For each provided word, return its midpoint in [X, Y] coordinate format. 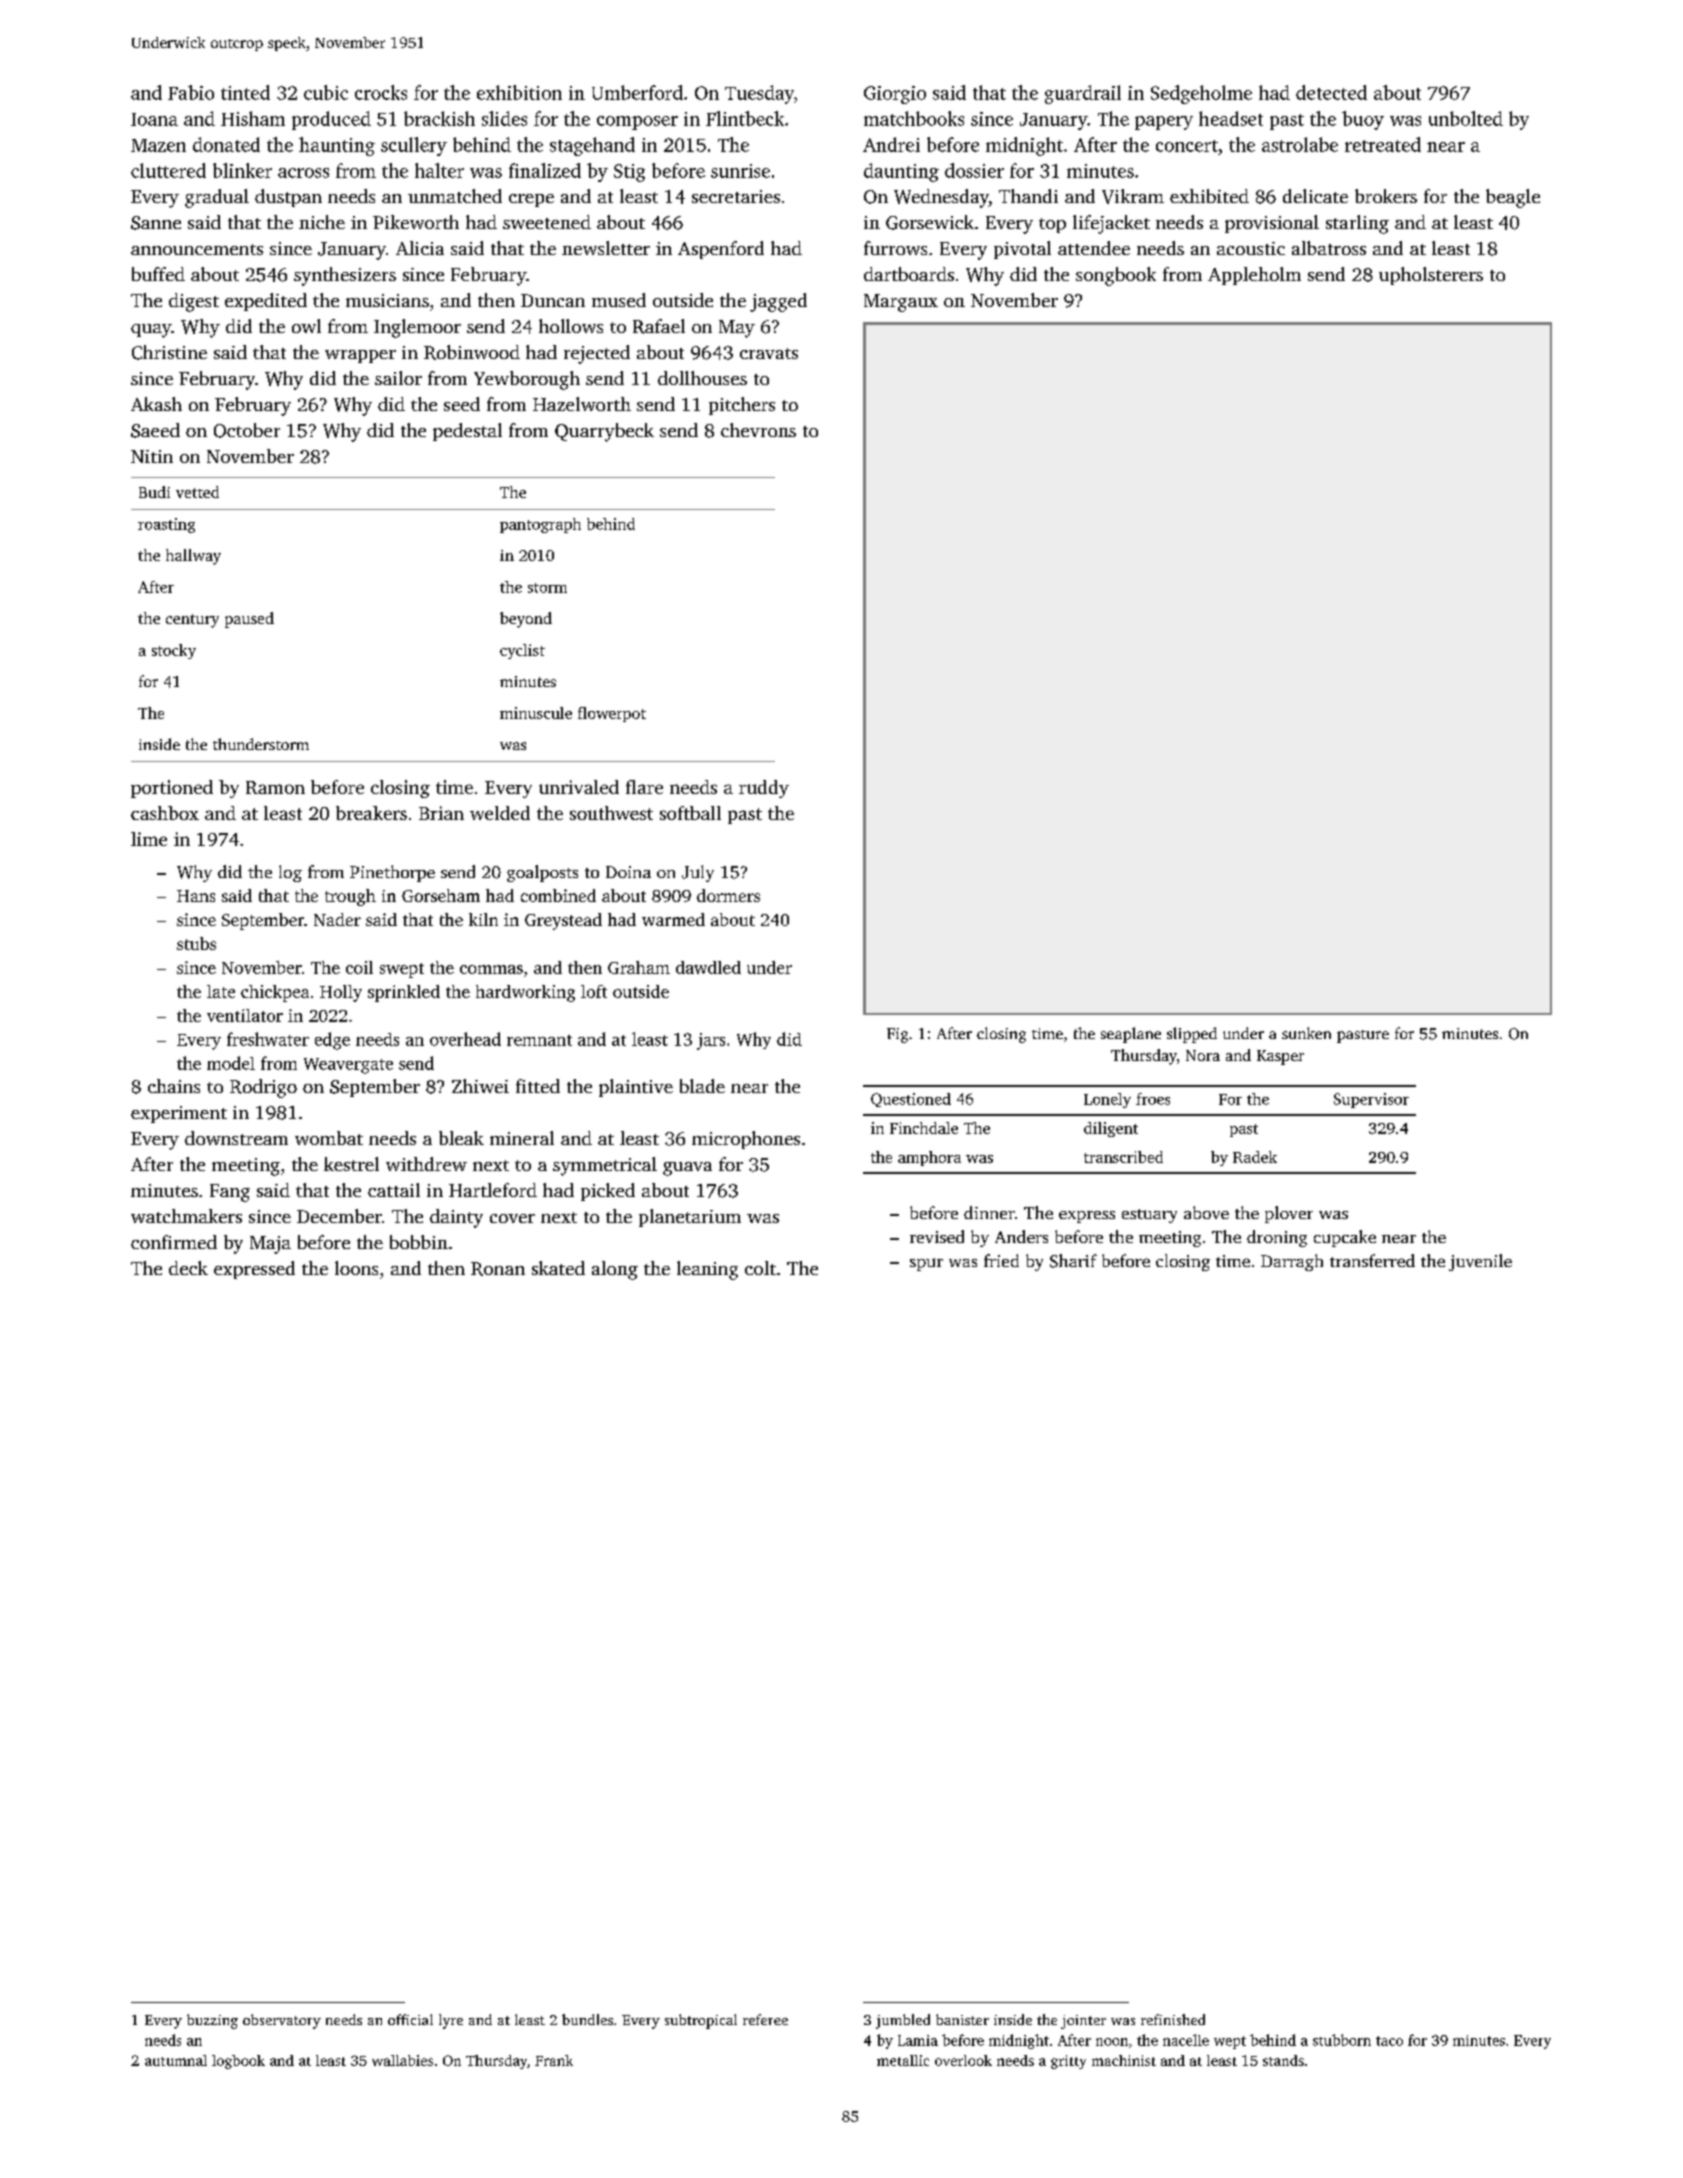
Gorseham [441, 895]
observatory [282, 2021]
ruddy [764, 789]
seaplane [1131, 1035]
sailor [398, 378]
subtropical [701, 2021]
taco [1389, 2041]
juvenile [1480, 1262]
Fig [897, 1035]
